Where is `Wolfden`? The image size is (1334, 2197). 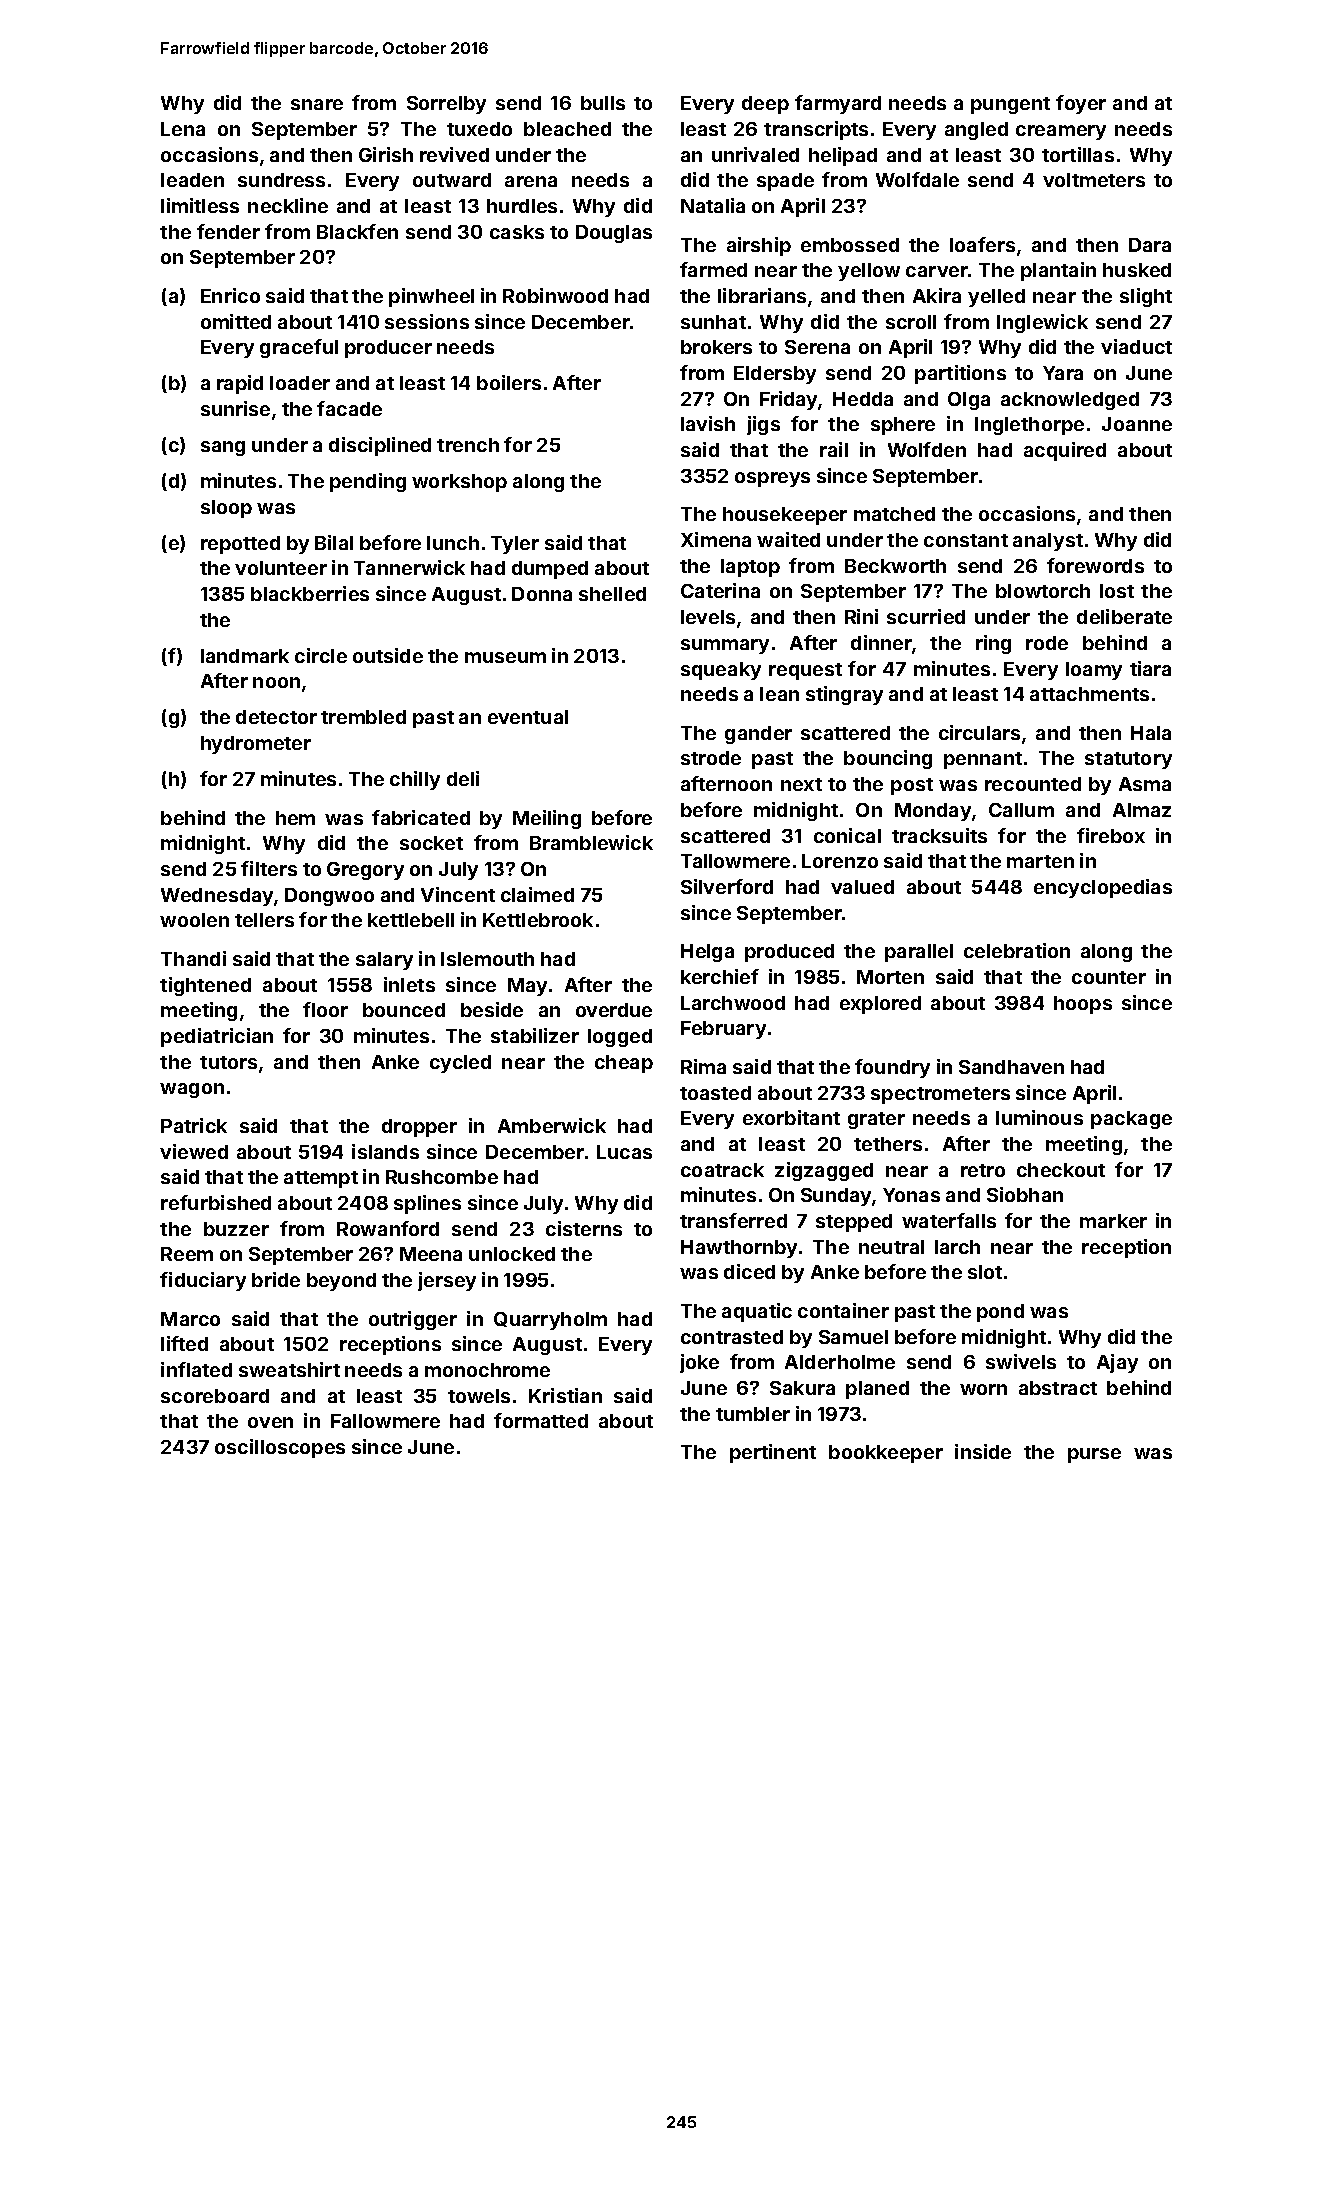 Wolfden is located at coordinates (927, 449).
